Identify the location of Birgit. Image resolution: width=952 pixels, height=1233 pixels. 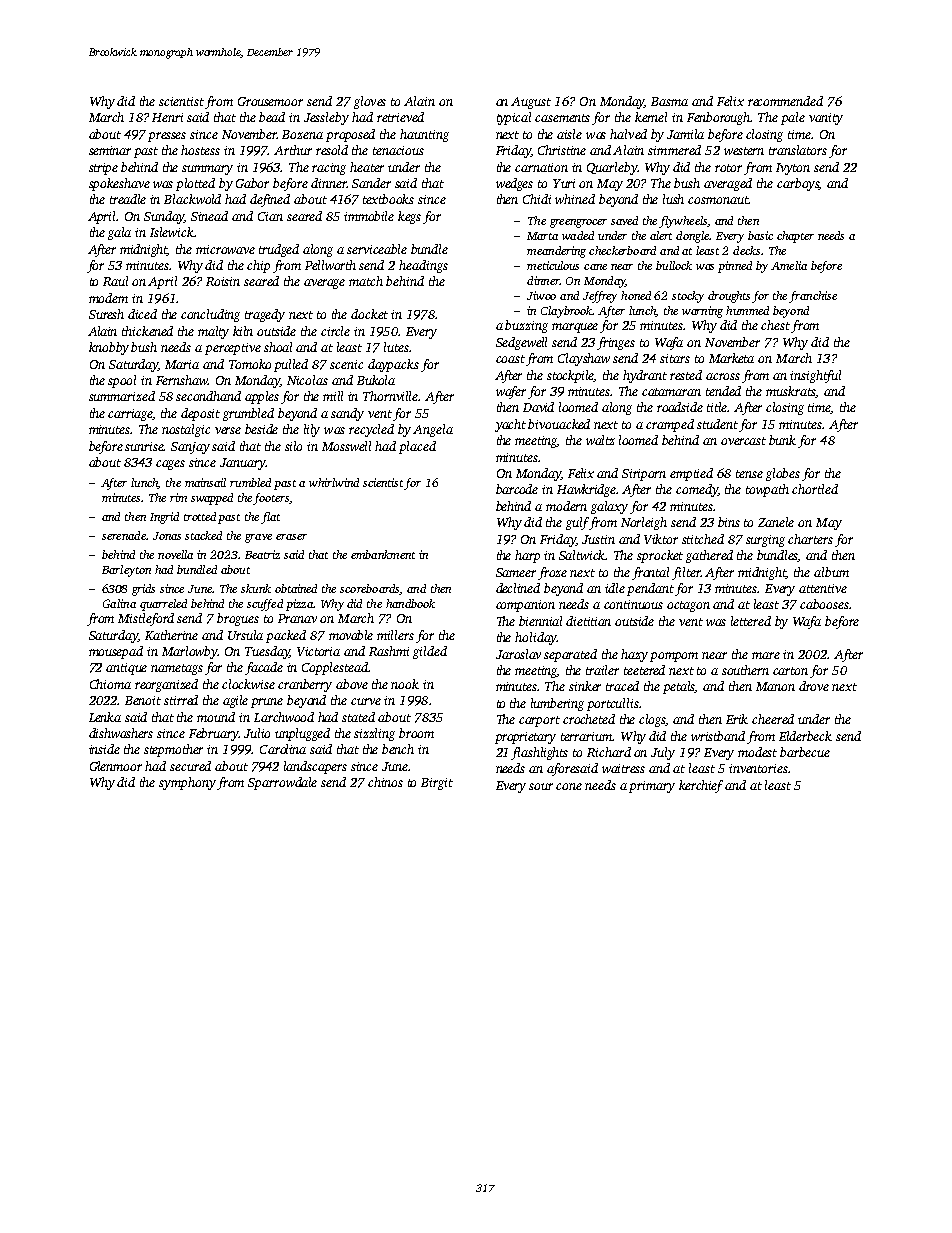
(437, 784).
